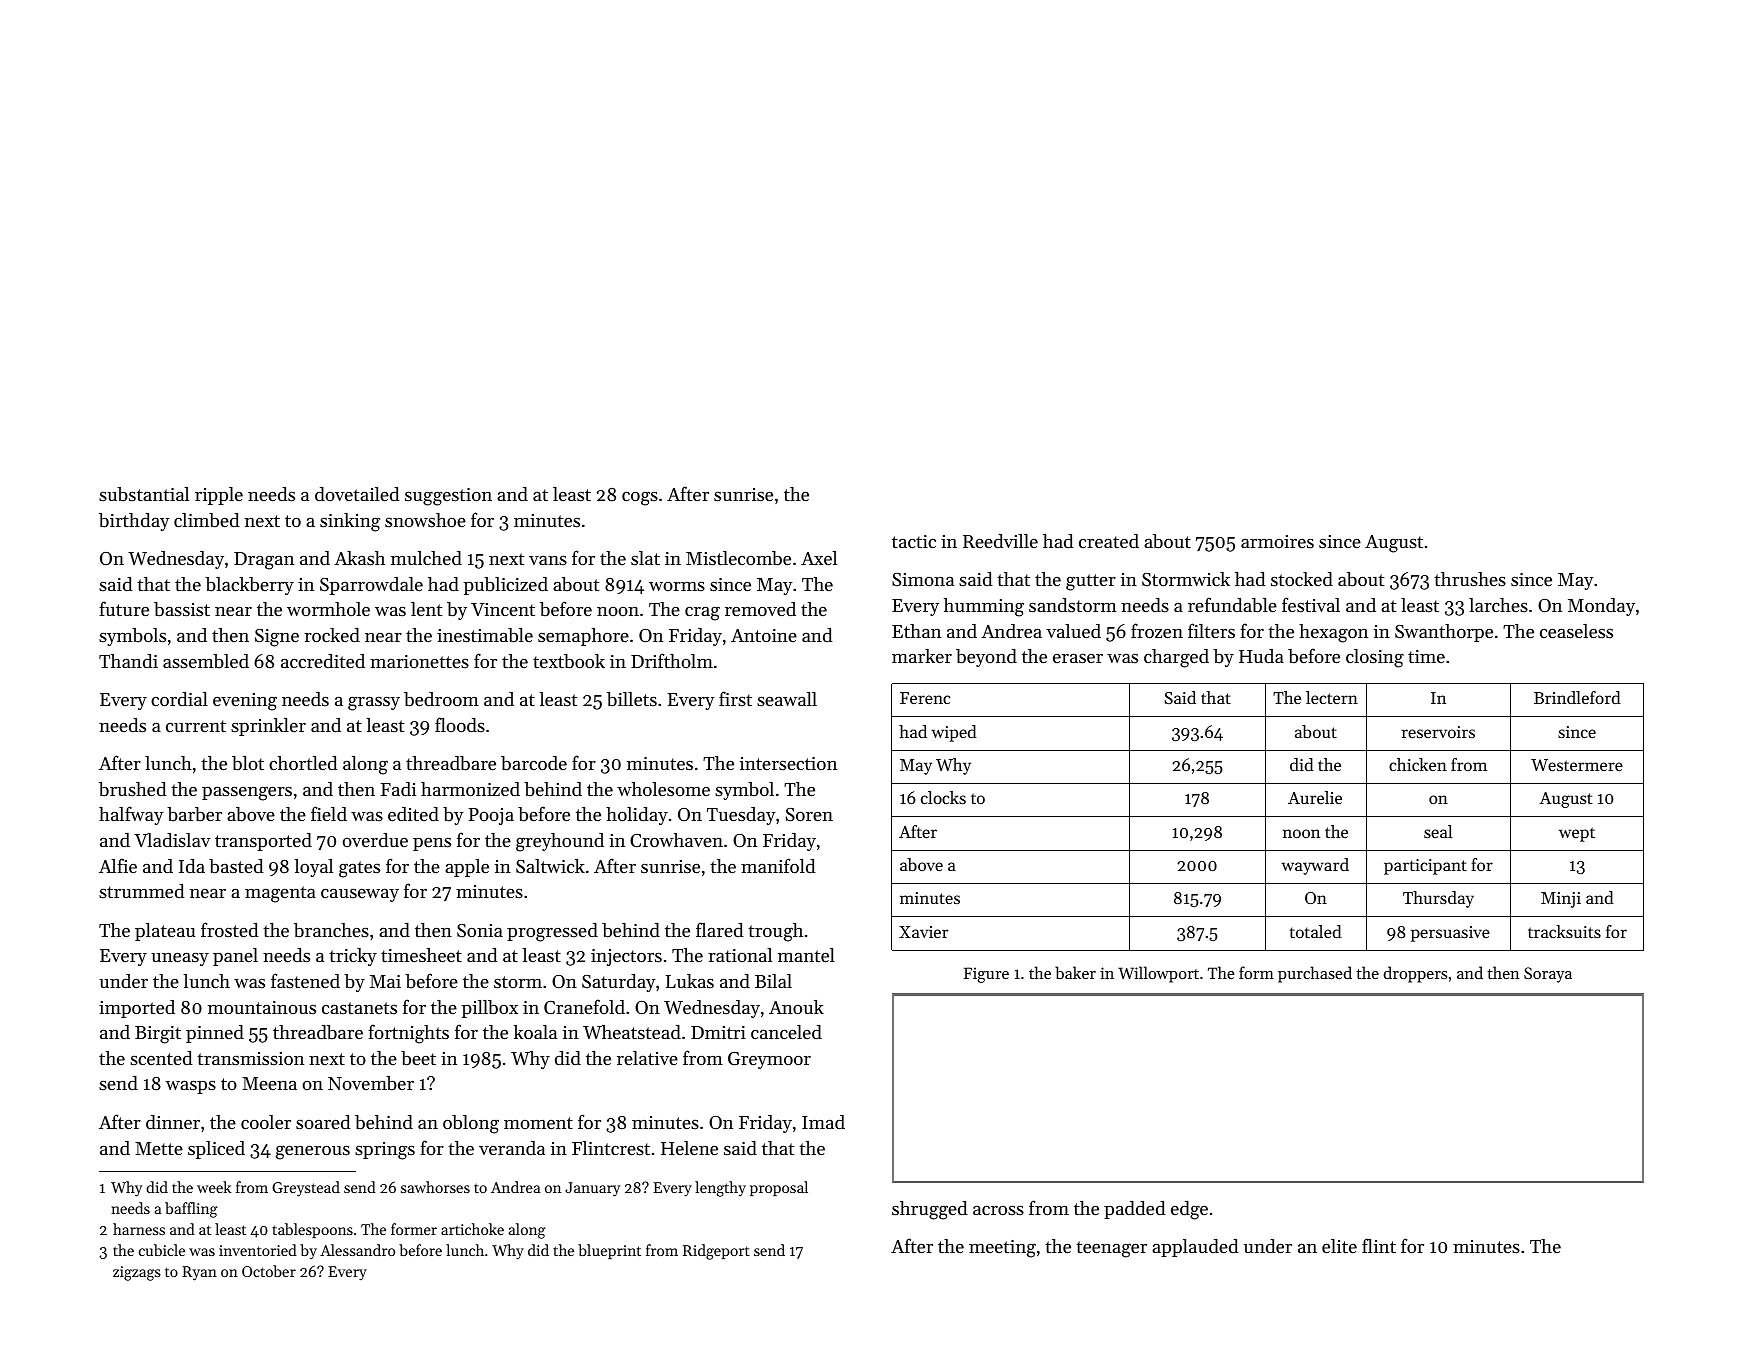  I want to click on transported, so click(263, 842).
